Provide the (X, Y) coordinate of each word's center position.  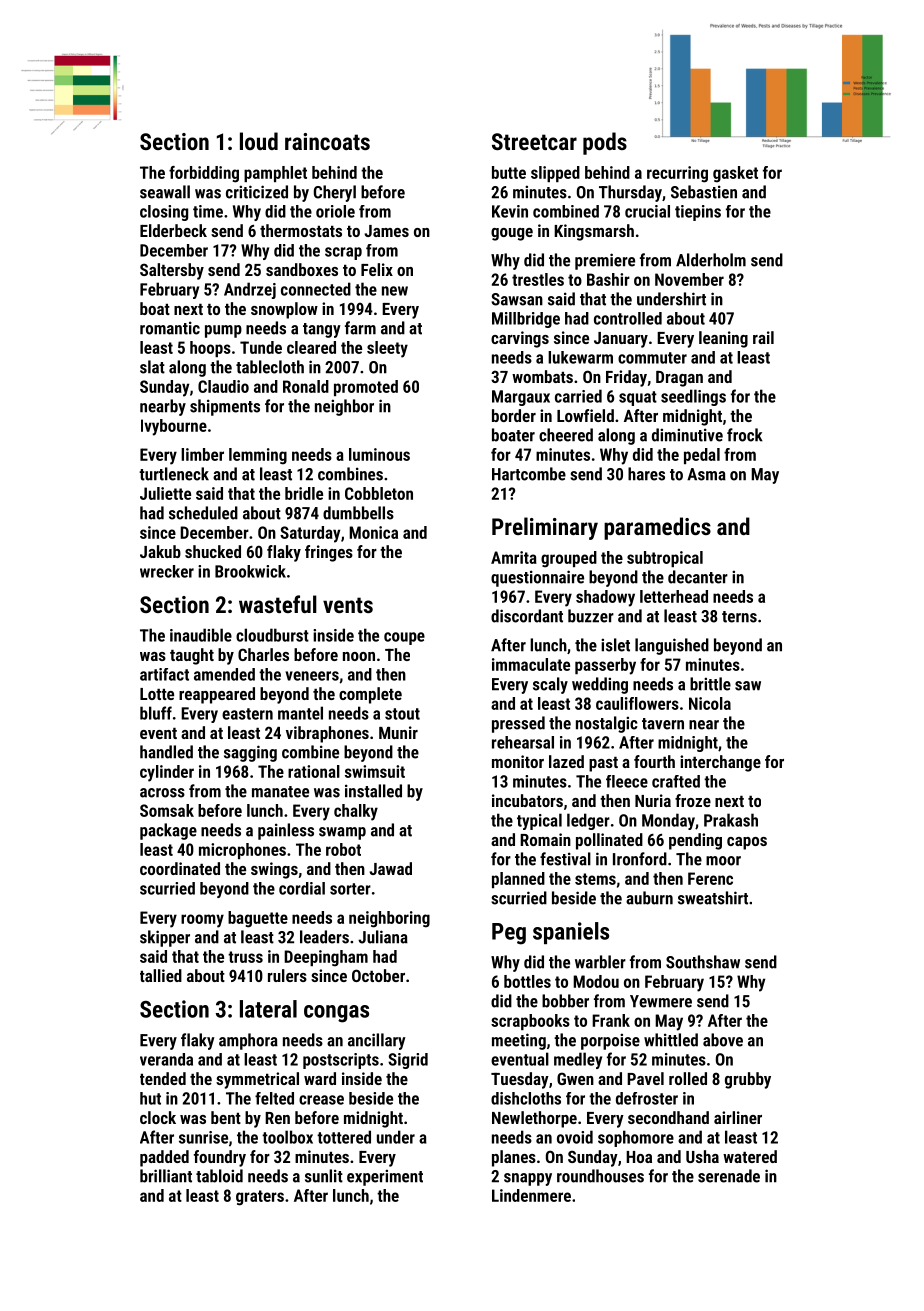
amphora (248, 1041)
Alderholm (711, 260)
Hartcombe (529, 474)
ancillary (377, 1041)
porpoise (610, 1041)
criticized (257, 192)
